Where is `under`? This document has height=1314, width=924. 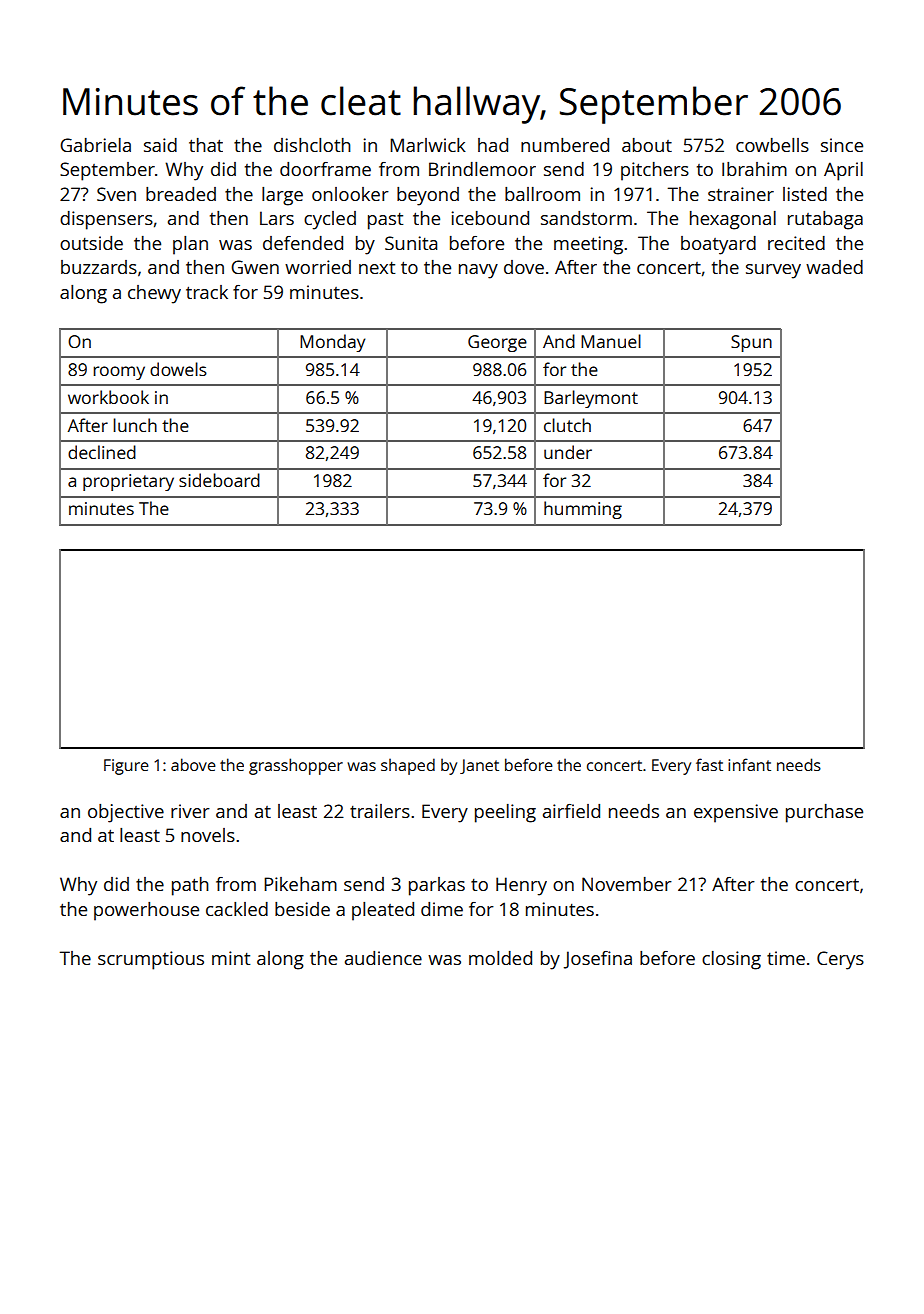
under is located at coordinates (568, 452).
